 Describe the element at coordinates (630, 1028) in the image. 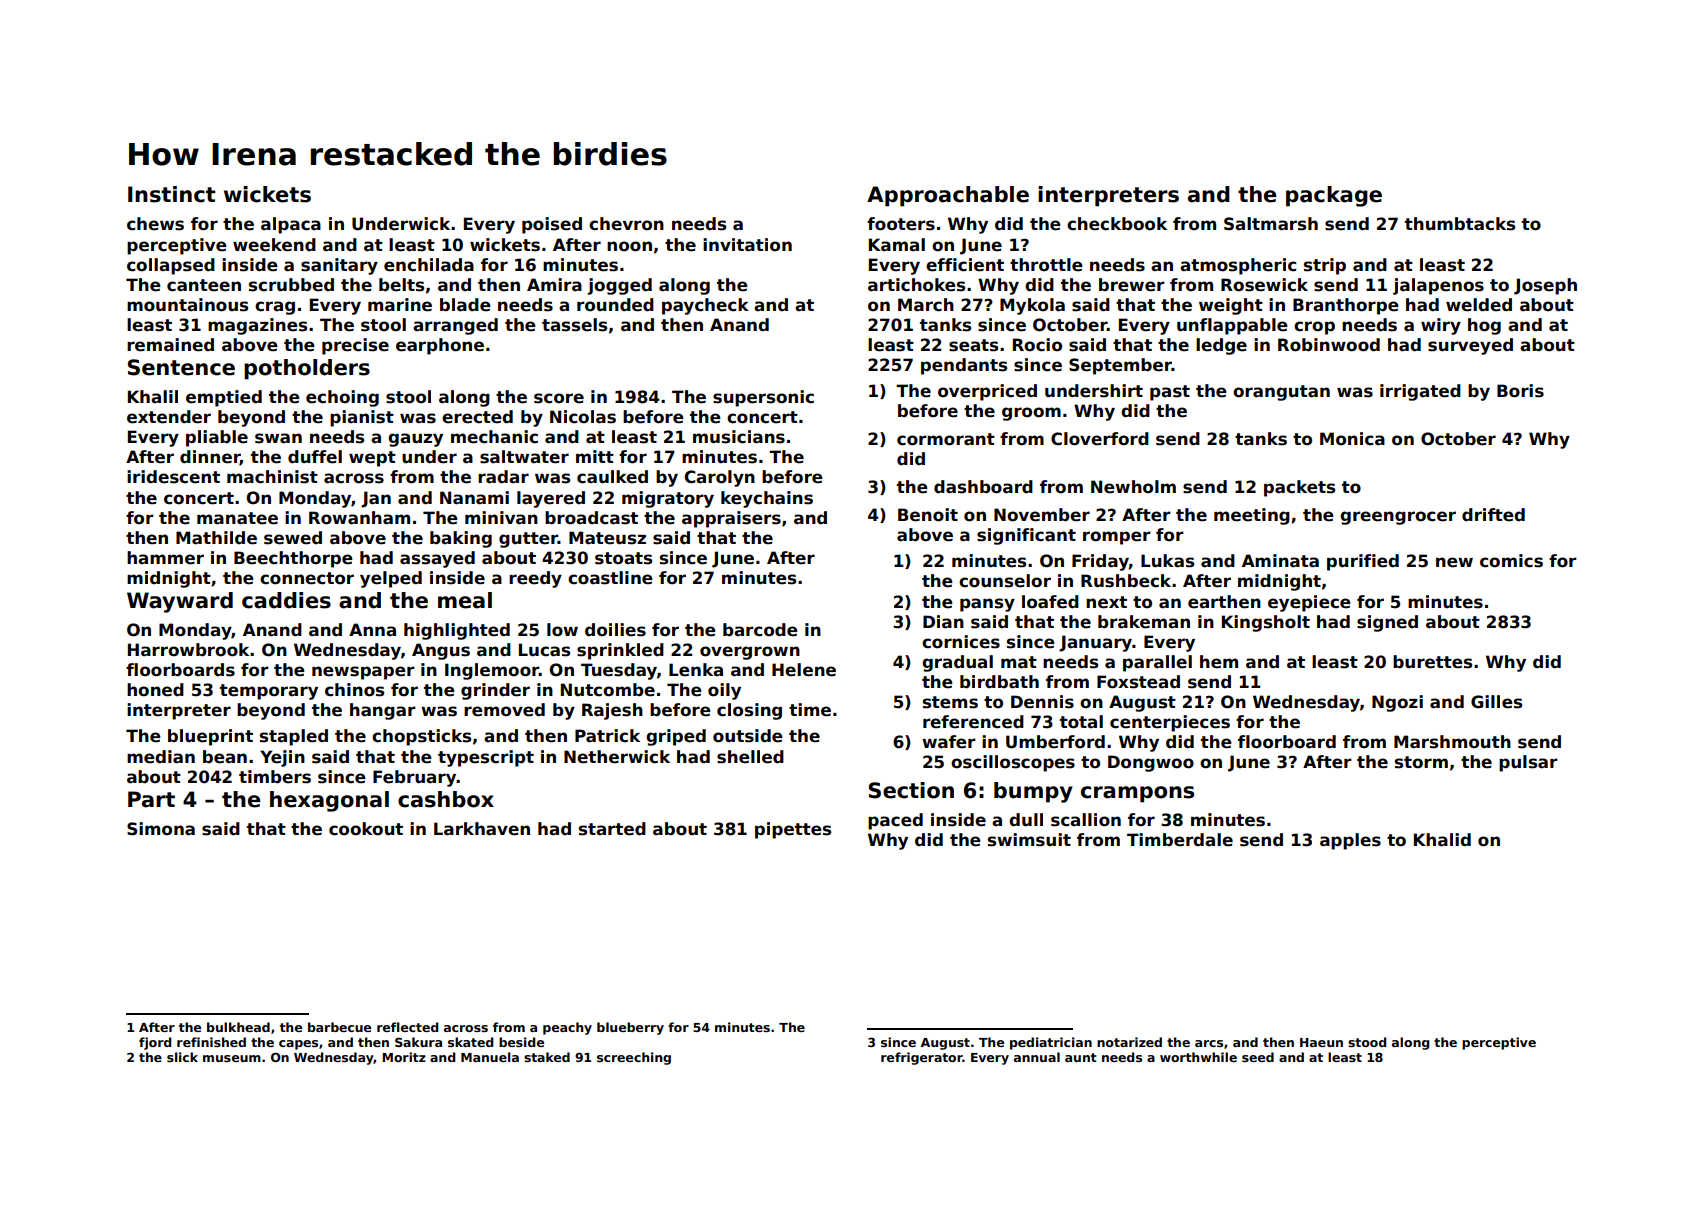

I see `blueberry` at that location.
